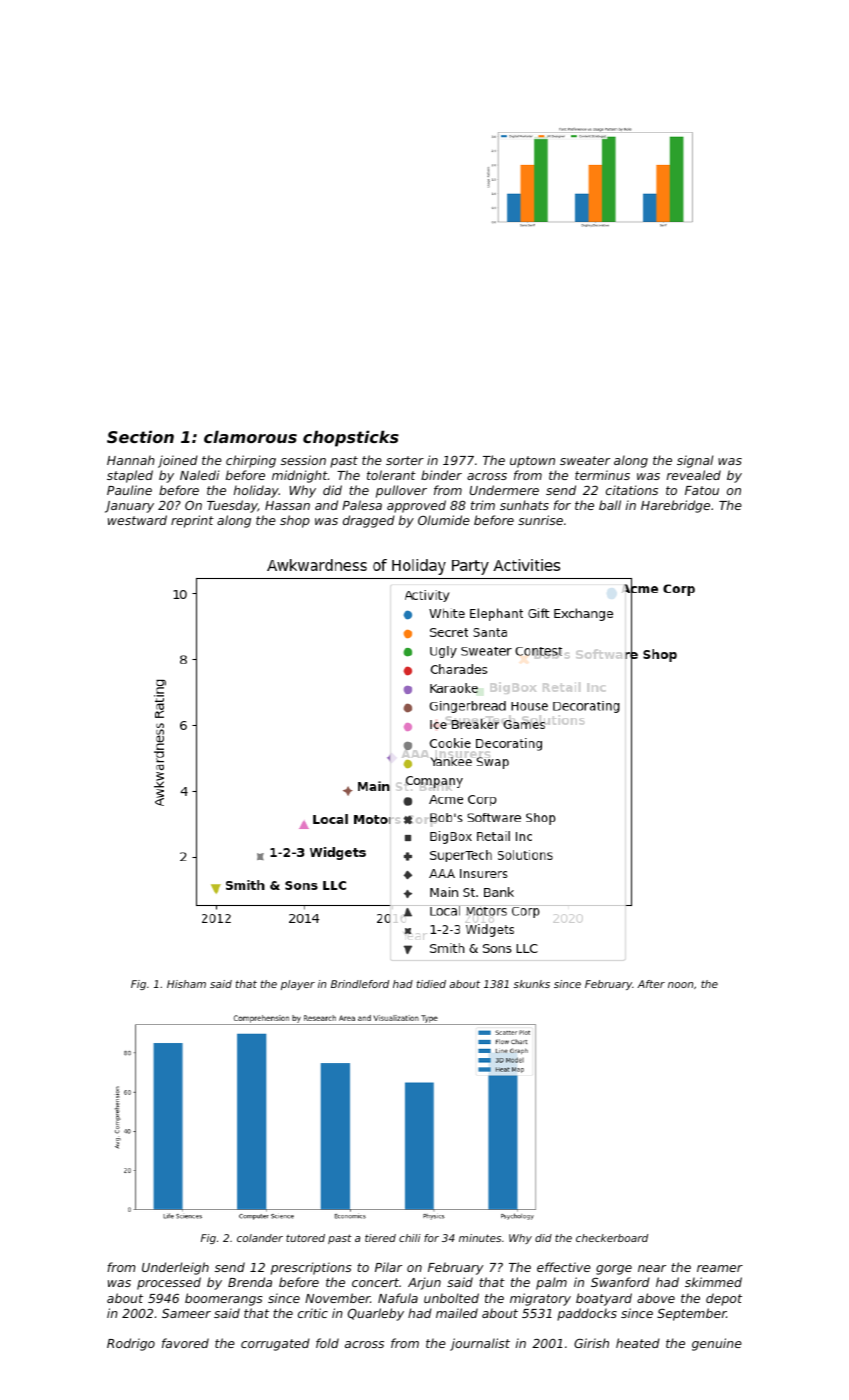 The image size is (849, 1400). Describe the element at coordinates (186, 984) in the image. I see `Hisham` at that location.
